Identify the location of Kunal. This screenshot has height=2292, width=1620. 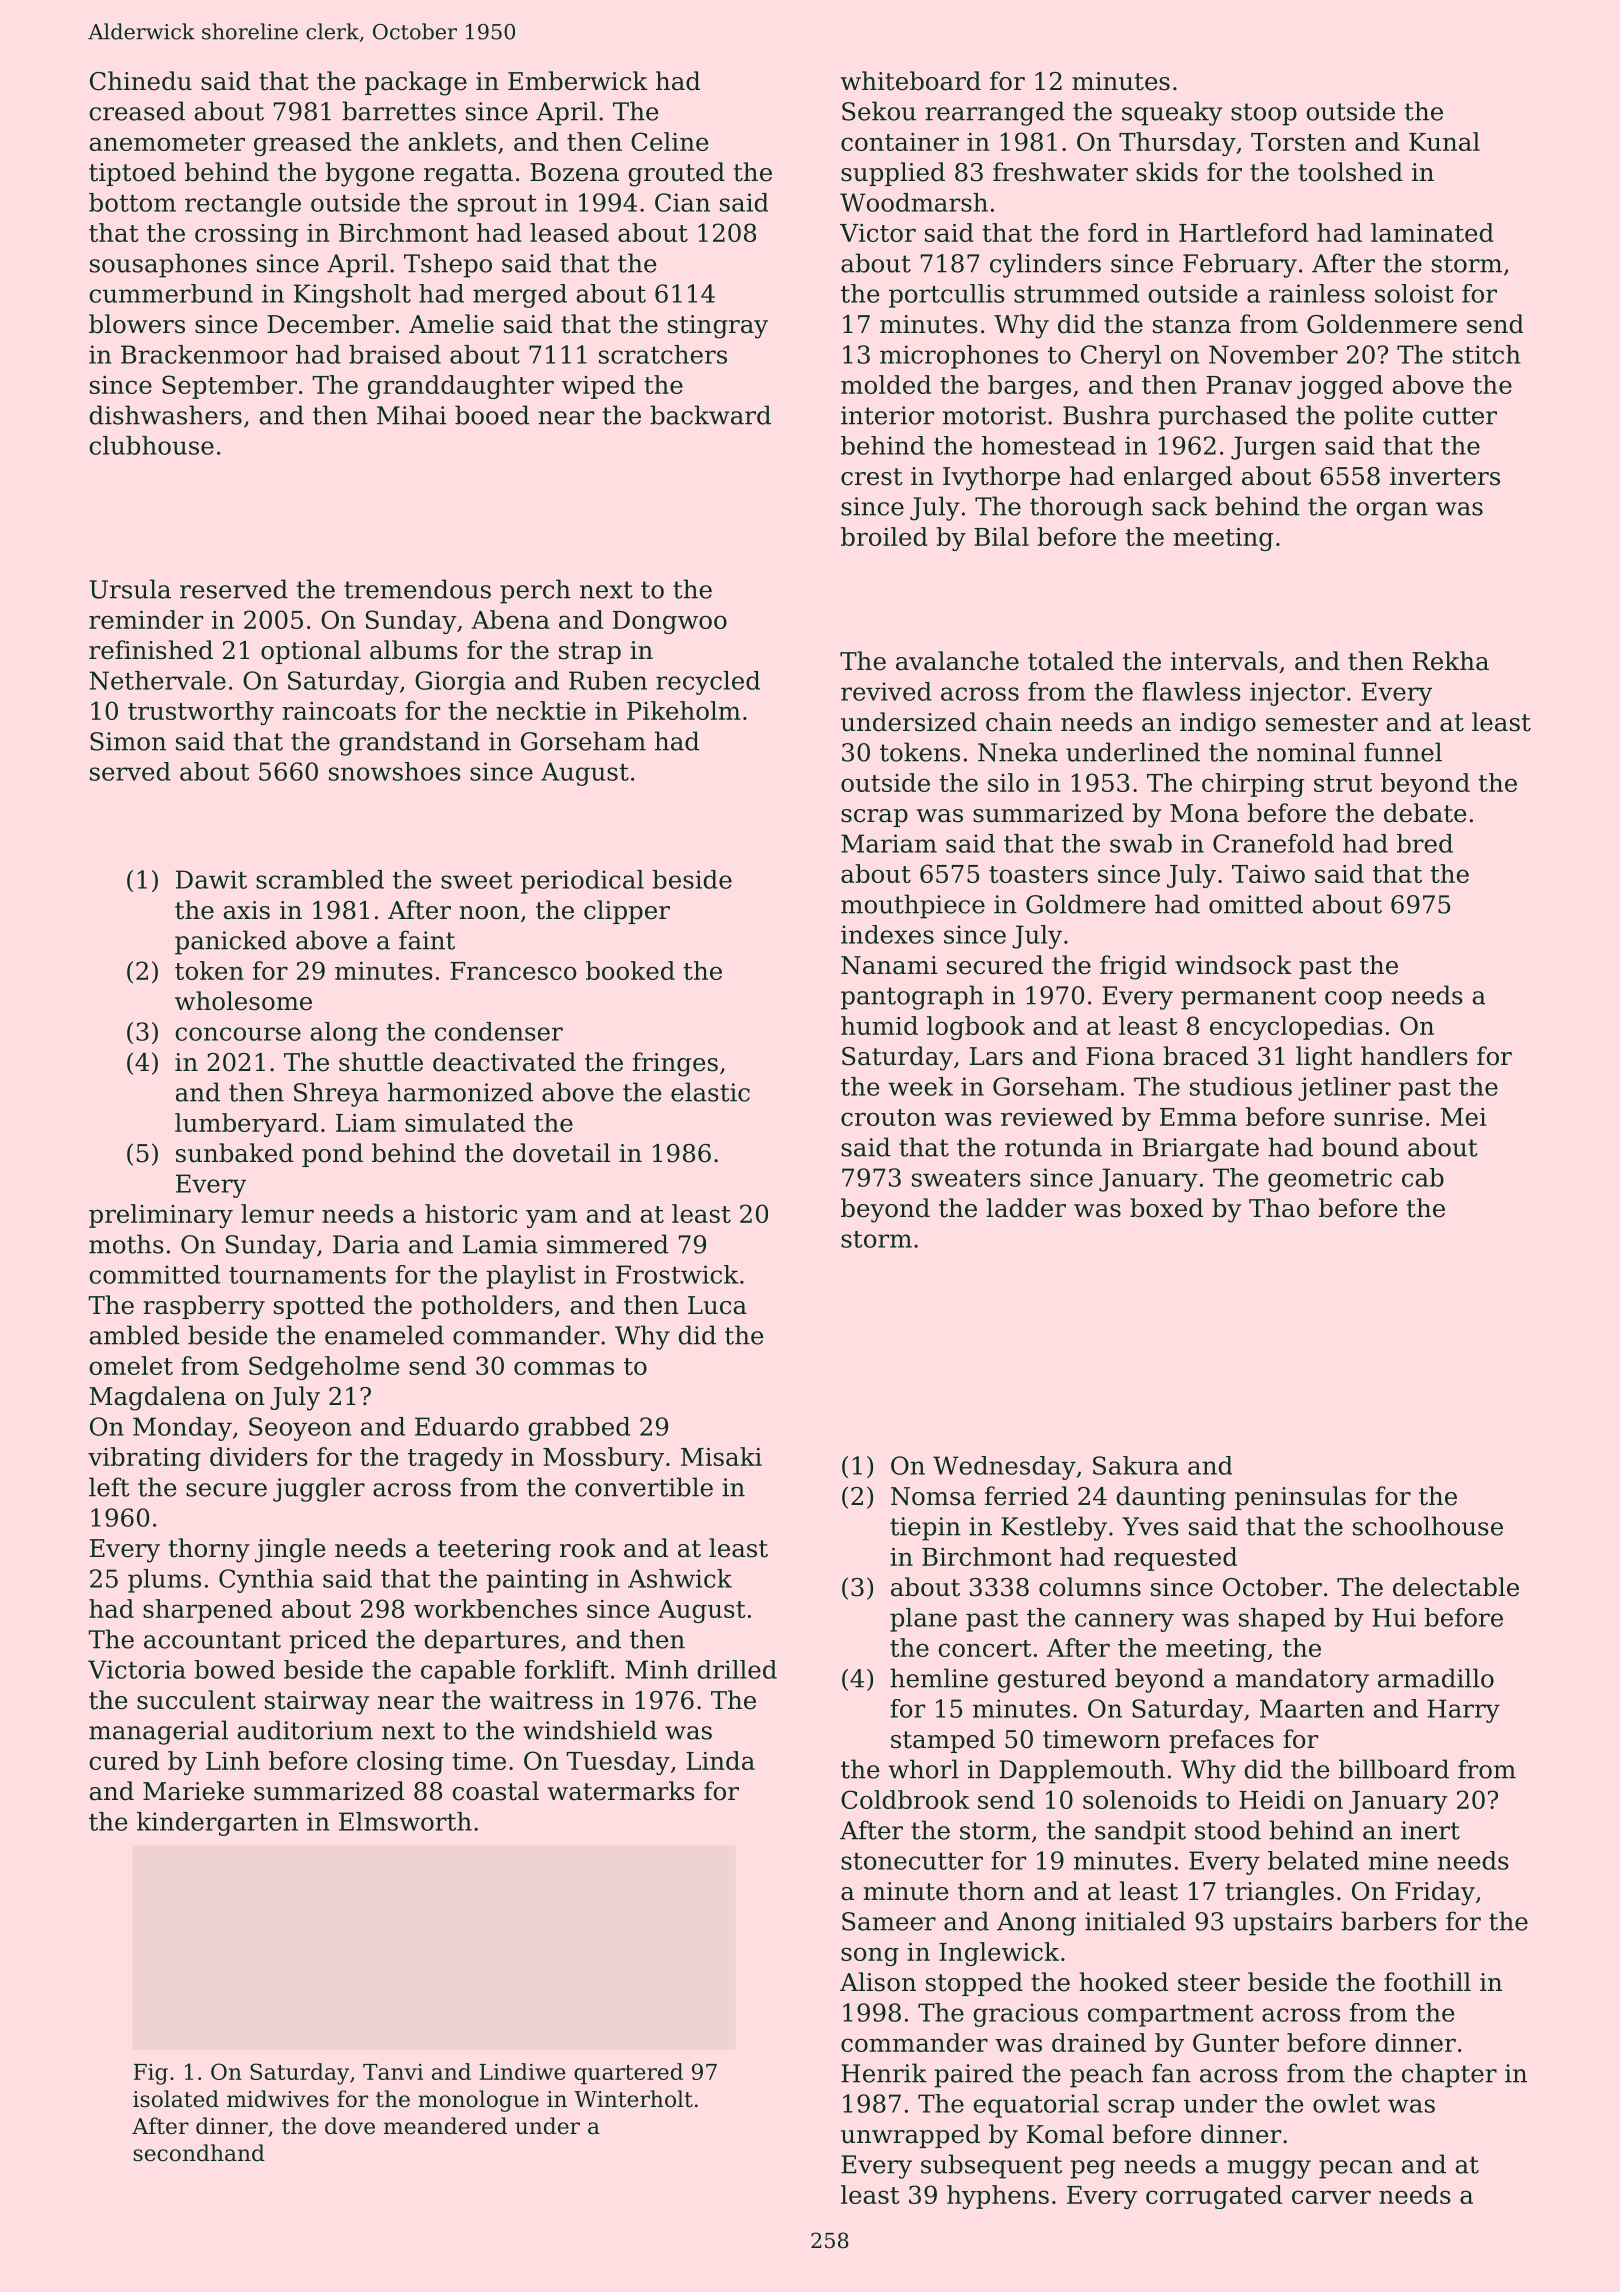
(1444, 141).
